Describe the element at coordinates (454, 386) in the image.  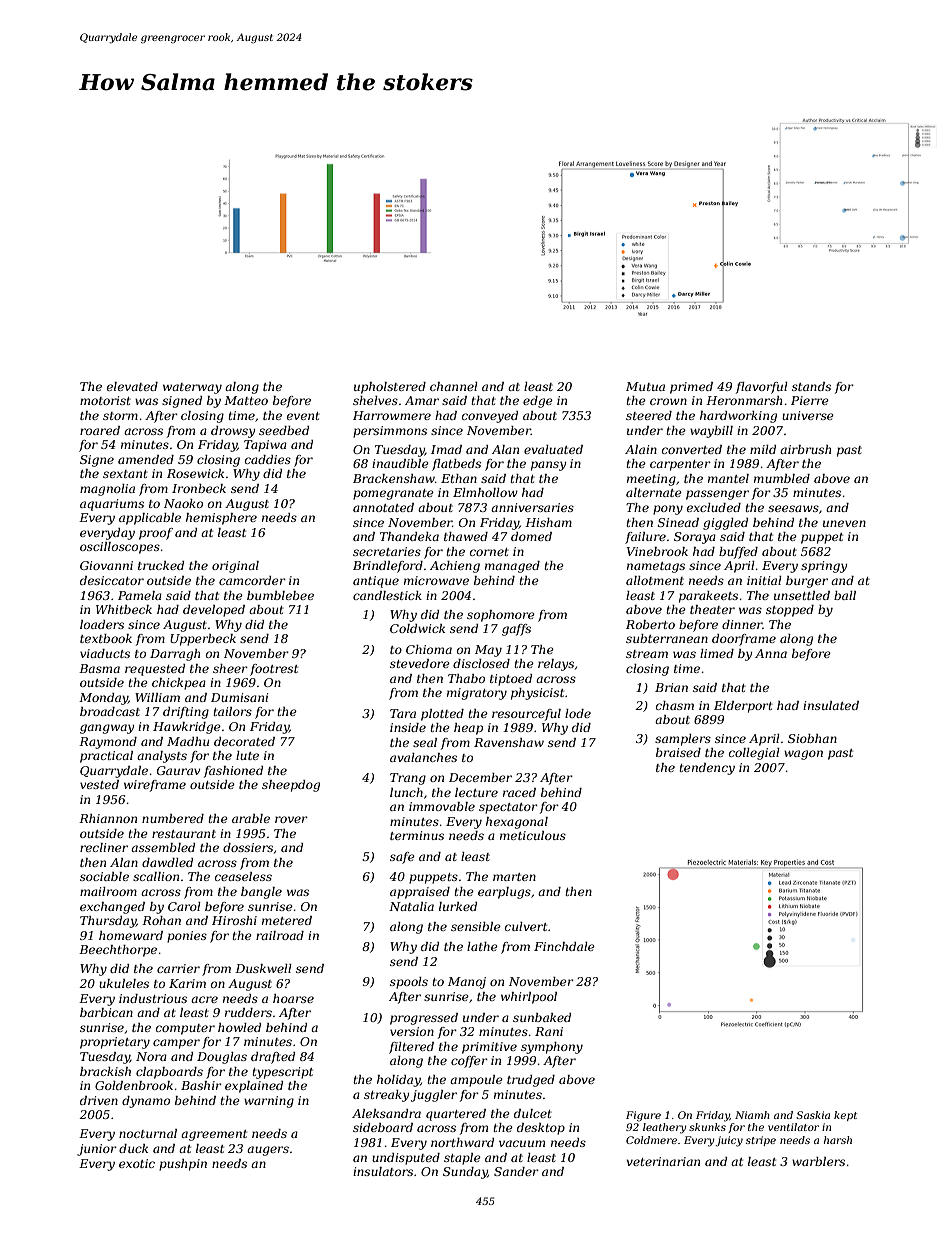
I see `channel` at that location.
